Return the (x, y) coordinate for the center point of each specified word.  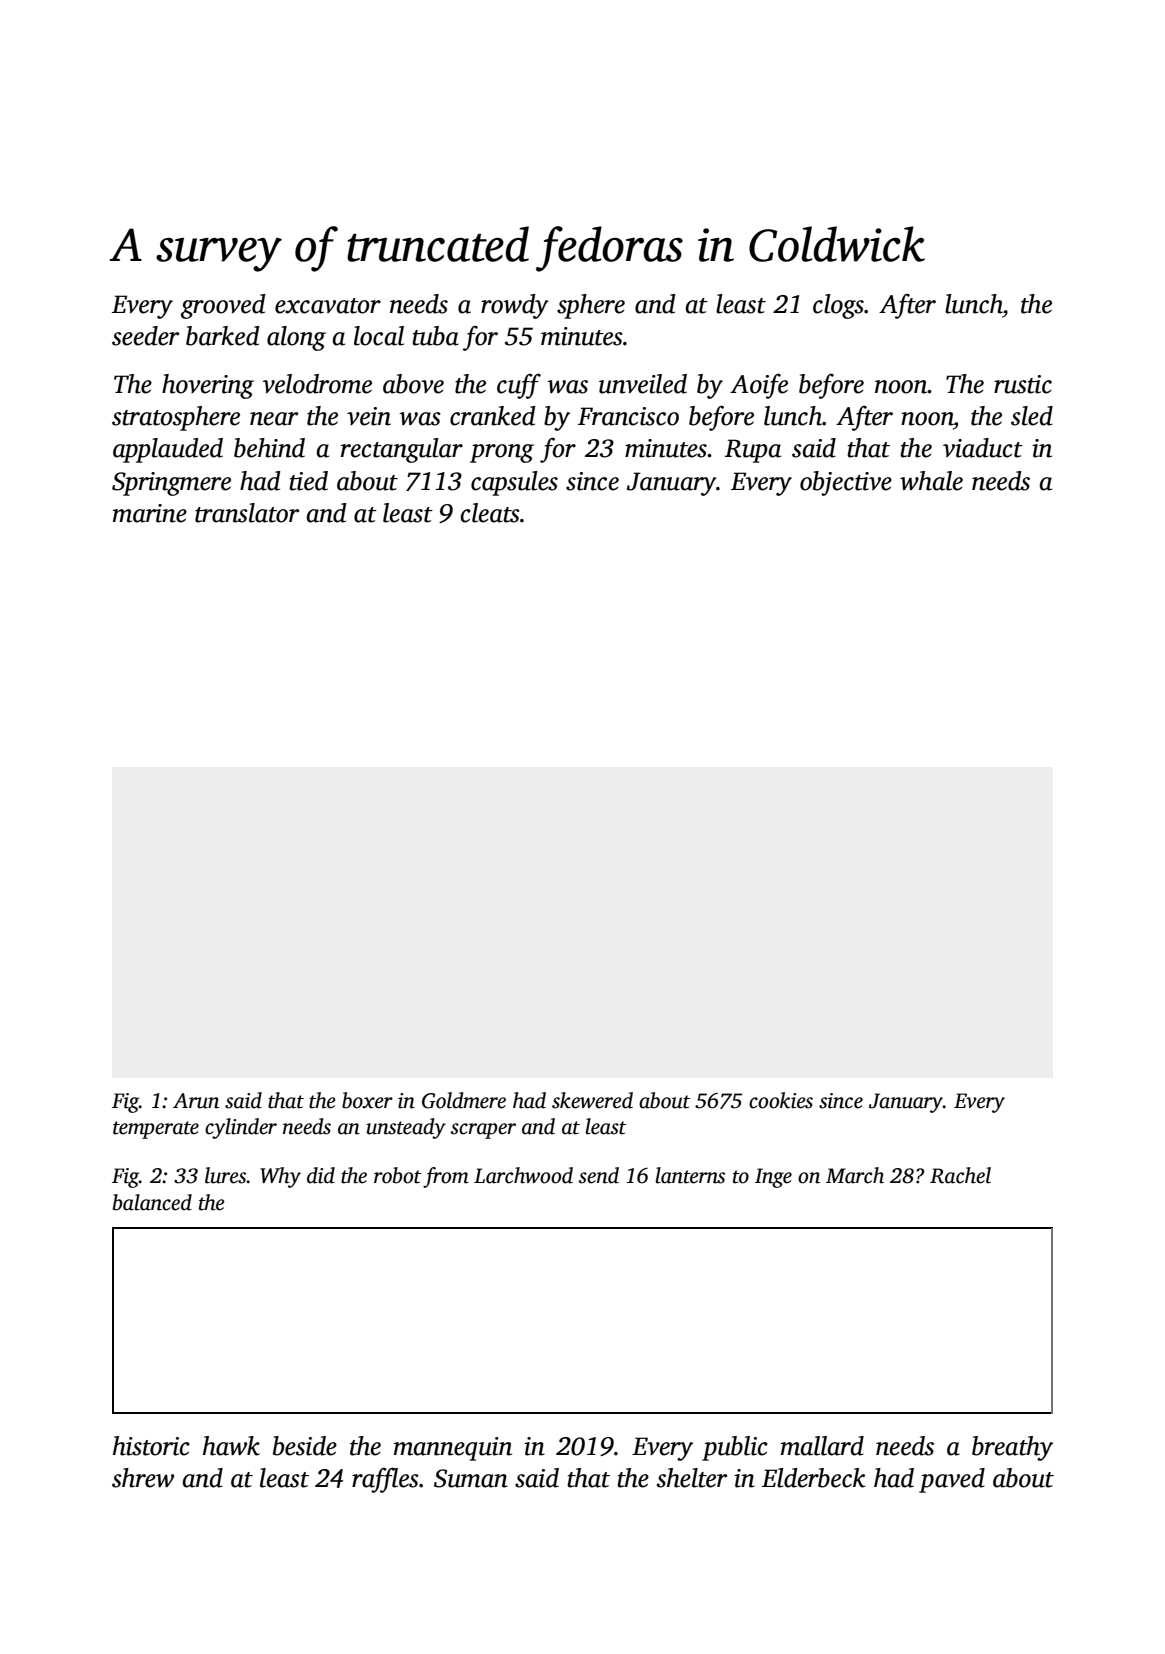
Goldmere (464, 1100)
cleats (490, 513)
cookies (781, 1100)
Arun (196, 1101)
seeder (145, 336)
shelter (692, 1478)
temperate (156, 1130)
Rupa (753, 451)
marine (150, 513)
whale (931, 481)
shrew (143, 1478)
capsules (514, 483)
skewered (592, 1100)
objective (846, 483)
